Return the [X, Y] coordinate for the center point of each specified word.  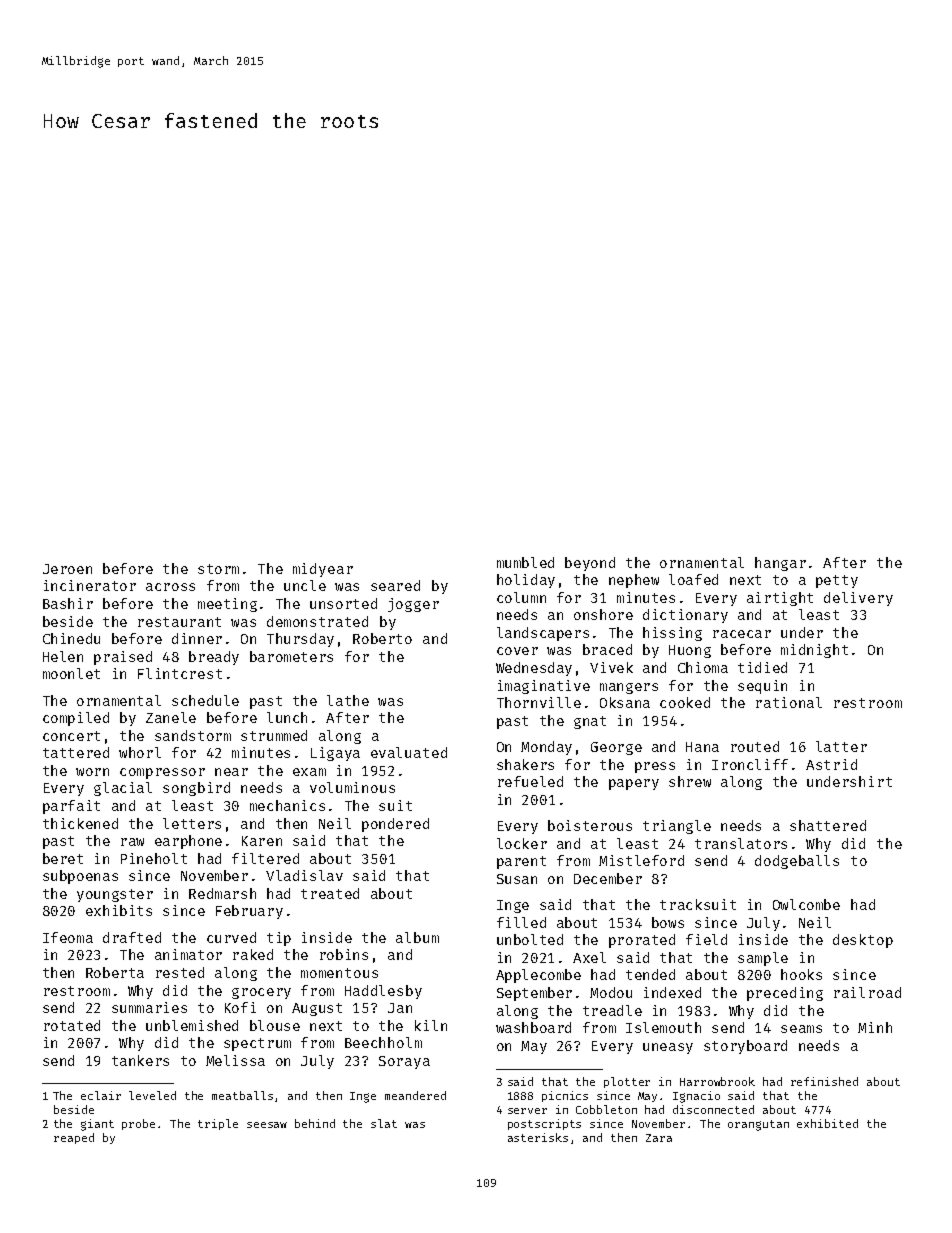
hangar [780, 564]
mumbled [525, 562]
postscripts [544, 1124]
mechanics [287, 805]
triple [218, 1124]
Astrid [831, 764]
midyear [323, 570]
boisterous [590, 825]
